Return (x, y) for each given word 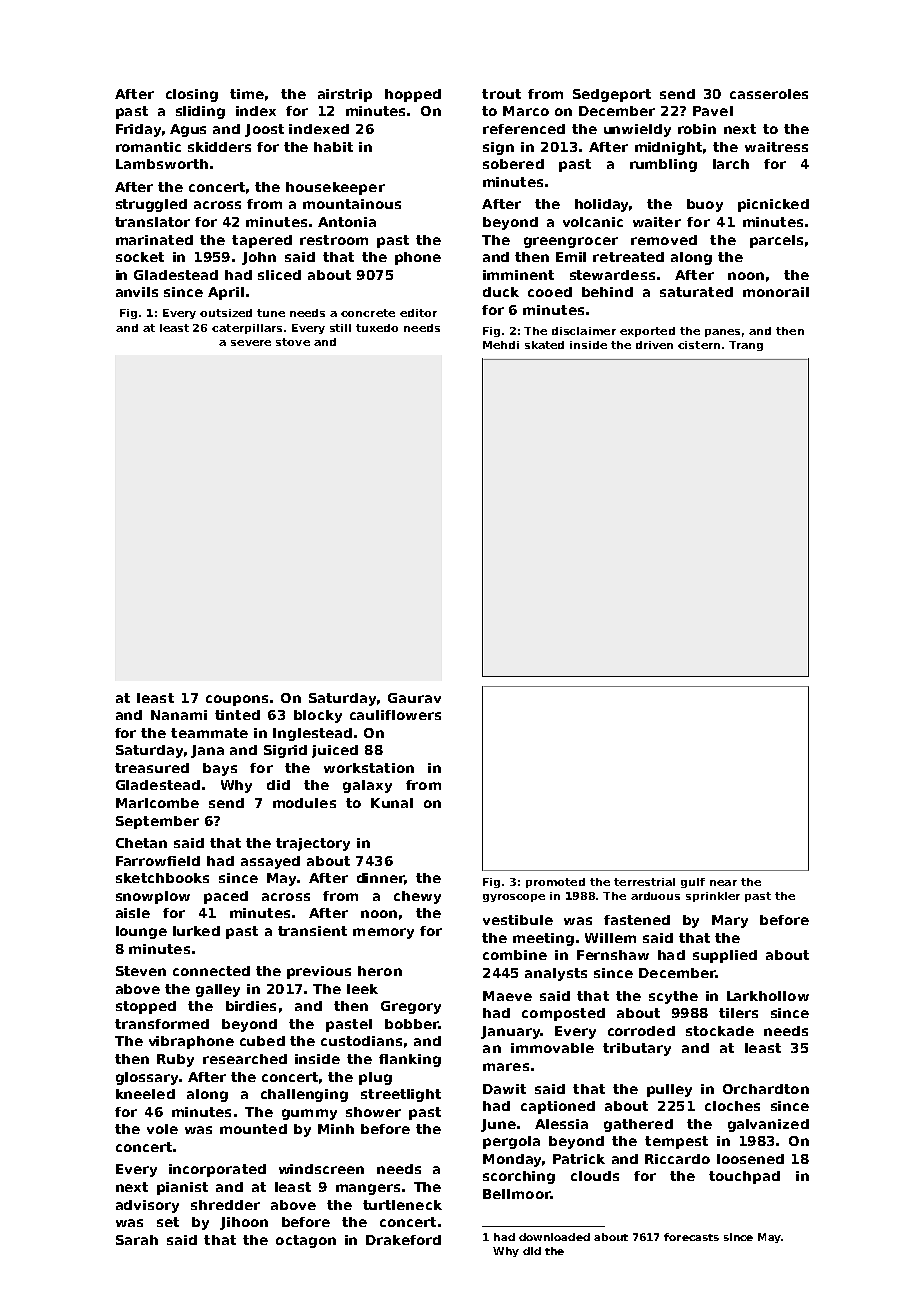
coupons (237, 700)
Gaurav (414, 698)
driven (654, 345)
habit (333, 147)
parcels (776, 241)
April (226, 293)
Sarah (137, 1240)
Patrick (579, 1159)
